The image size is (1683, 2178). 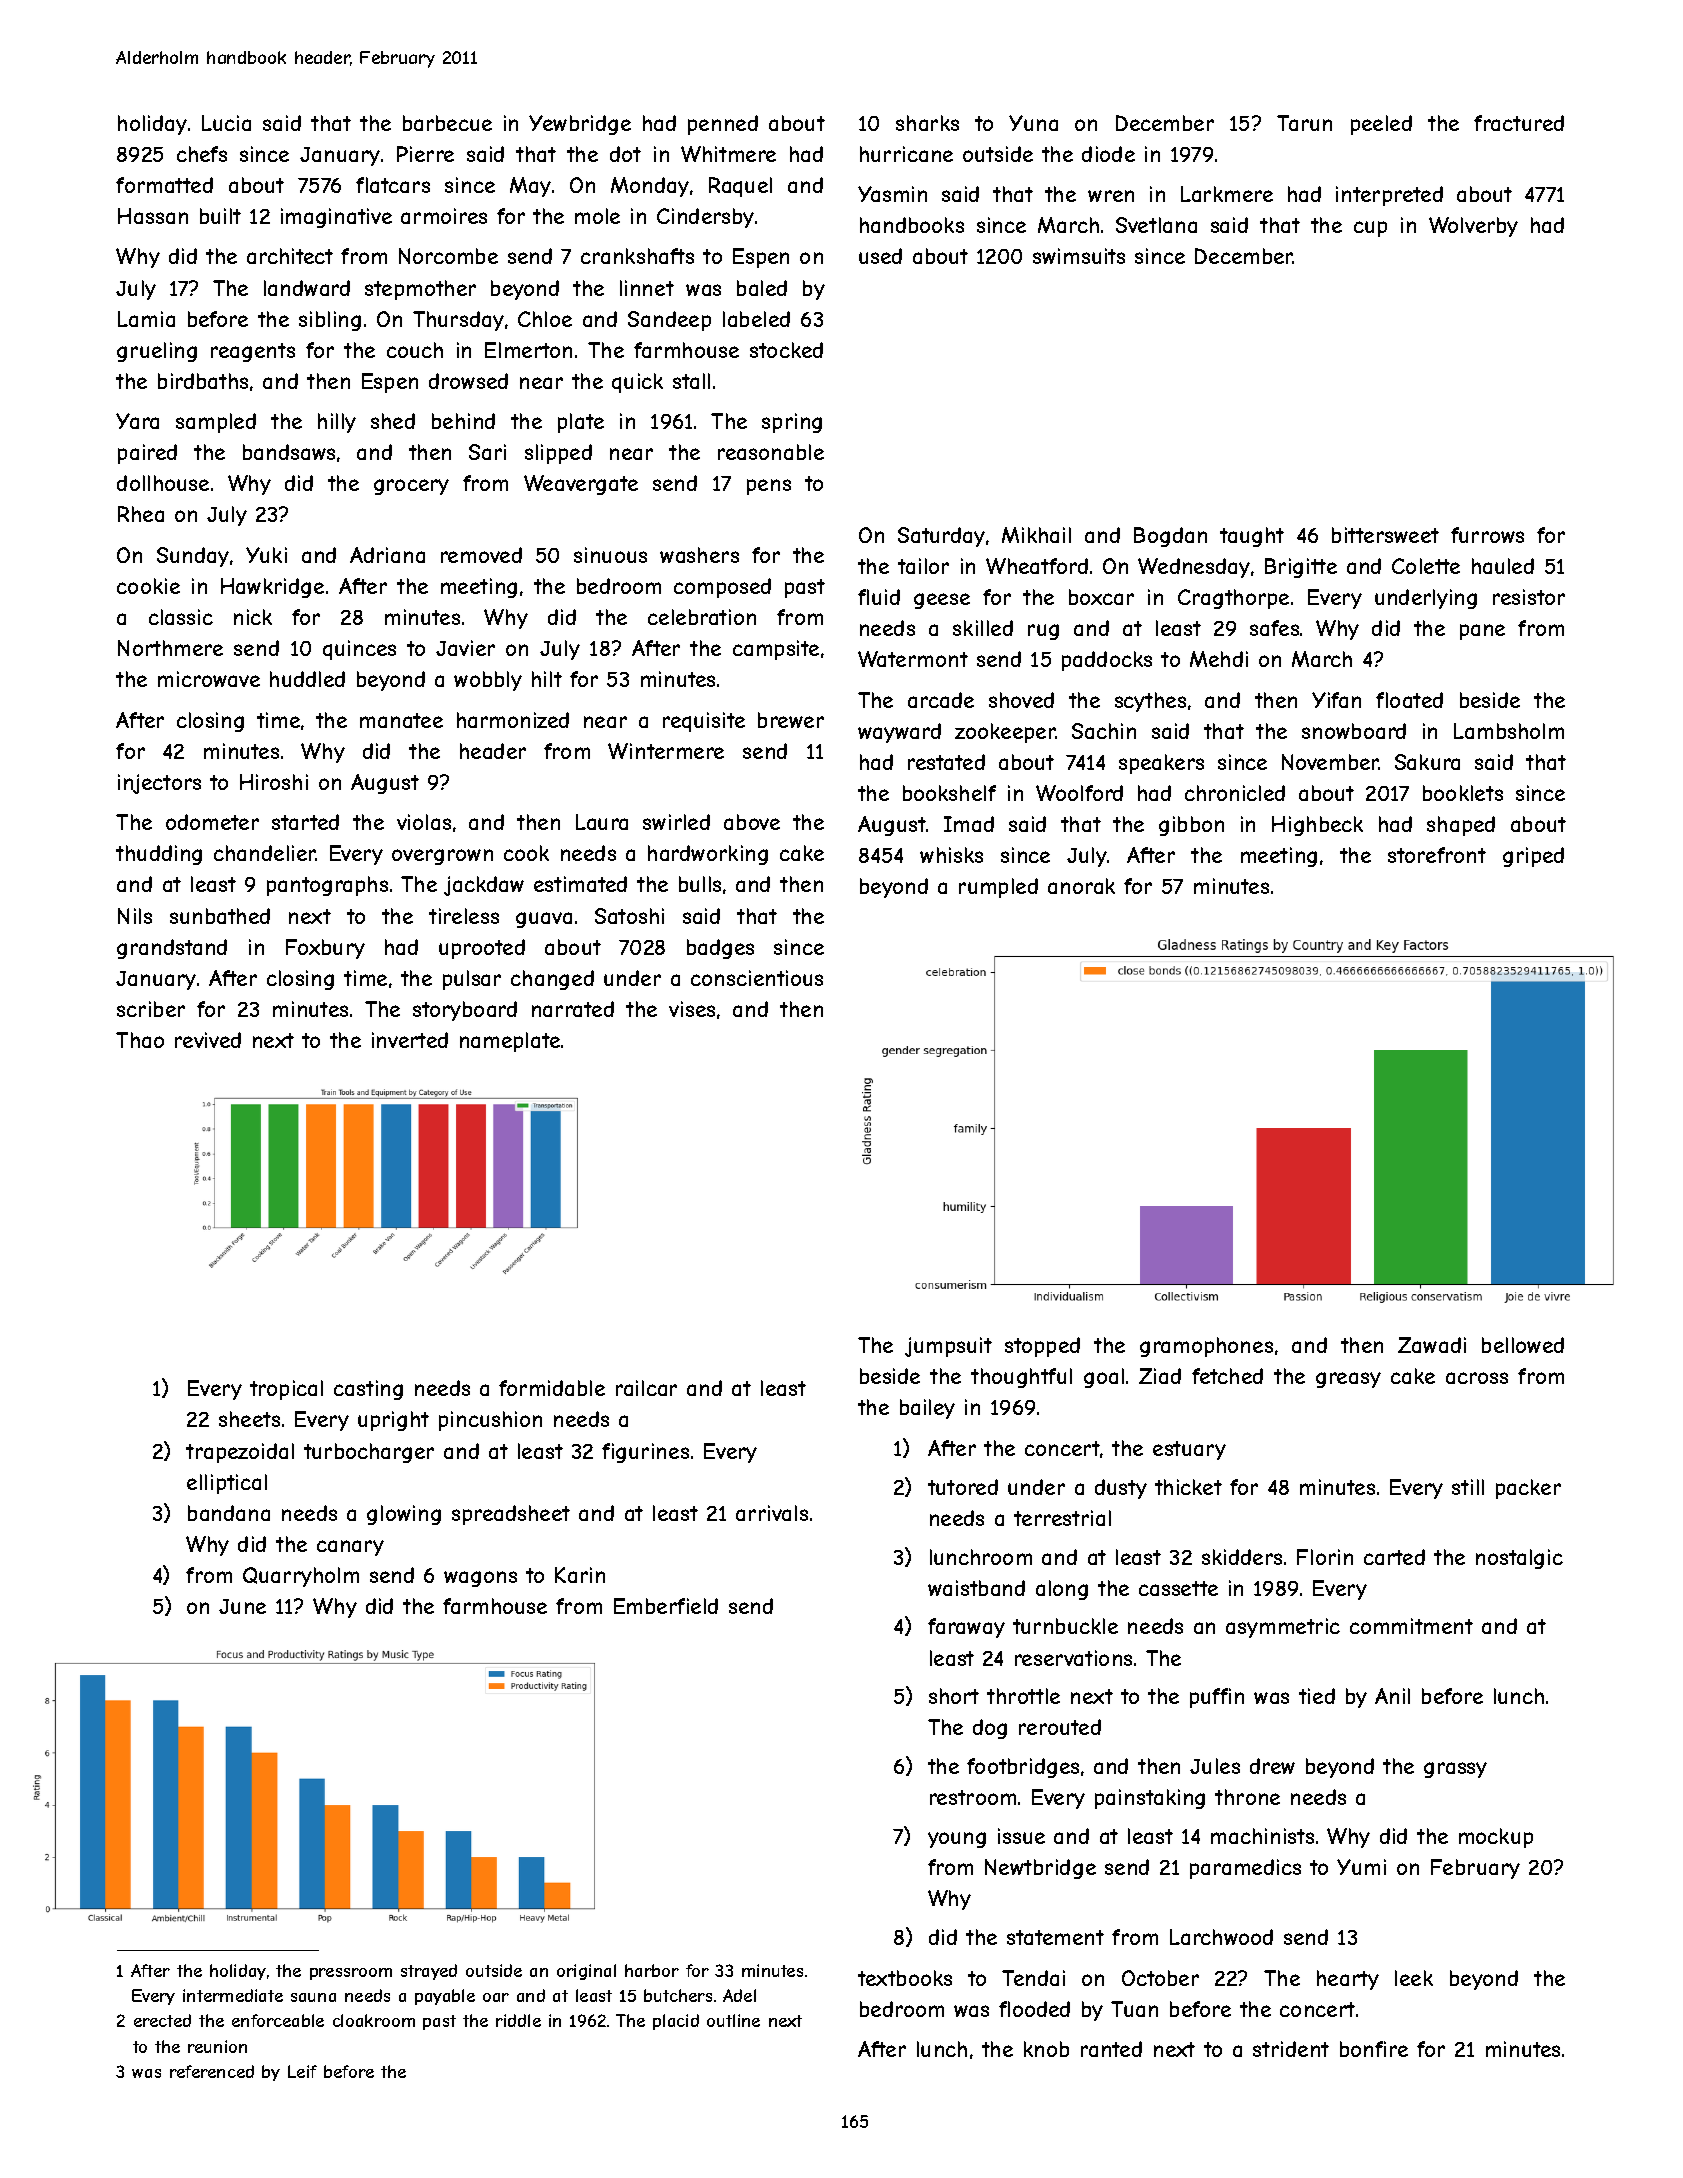 I want to click on sharks, so click(x=927, y=123).
